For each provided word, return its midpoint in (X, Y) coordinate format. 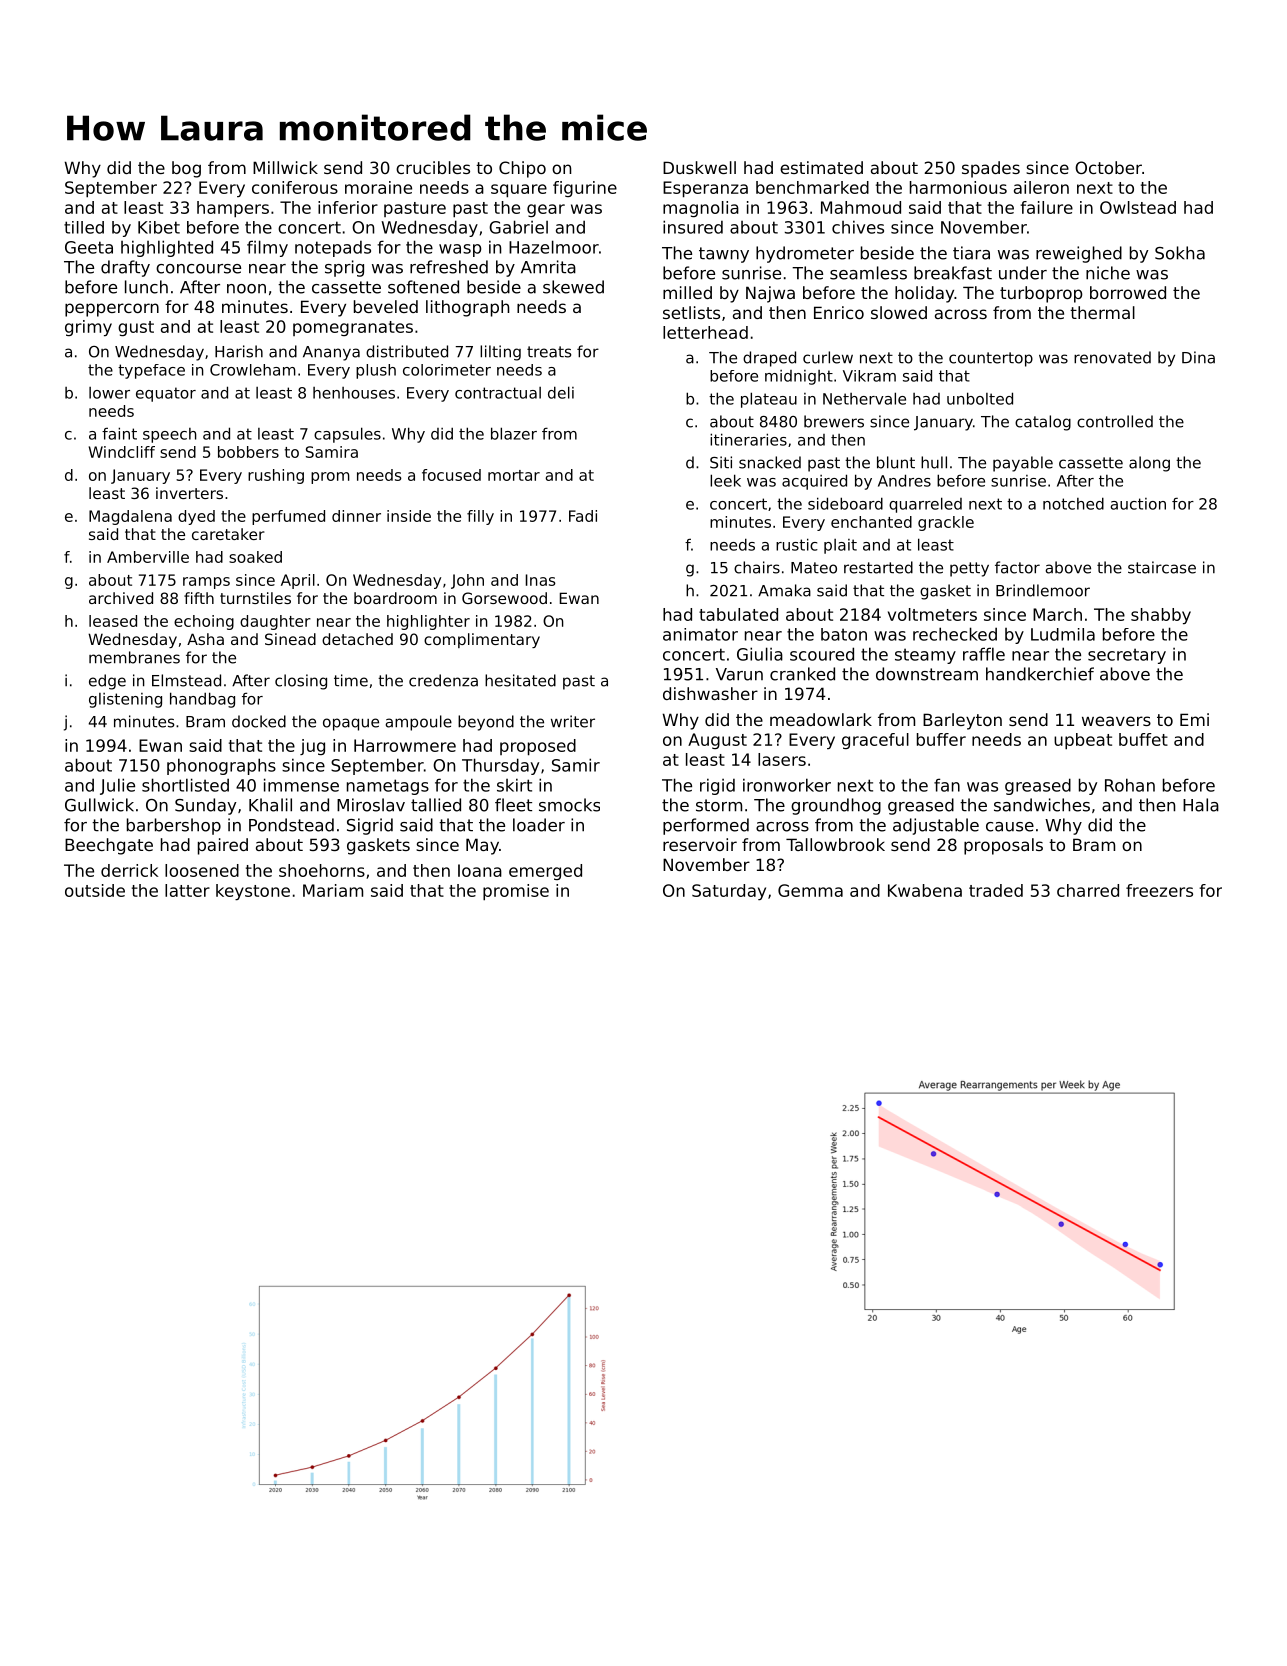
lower (109, 393)
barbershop (174, 826)
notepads (333, 249)
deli (561, 392)
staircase (1162, 567)
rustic (797, 544)
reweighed (1079, 254)
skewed (573, 287)
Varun (739, 674)
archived (121, 598)
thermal (1102, 312)
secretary (1127, 656)
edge (107, 682)
